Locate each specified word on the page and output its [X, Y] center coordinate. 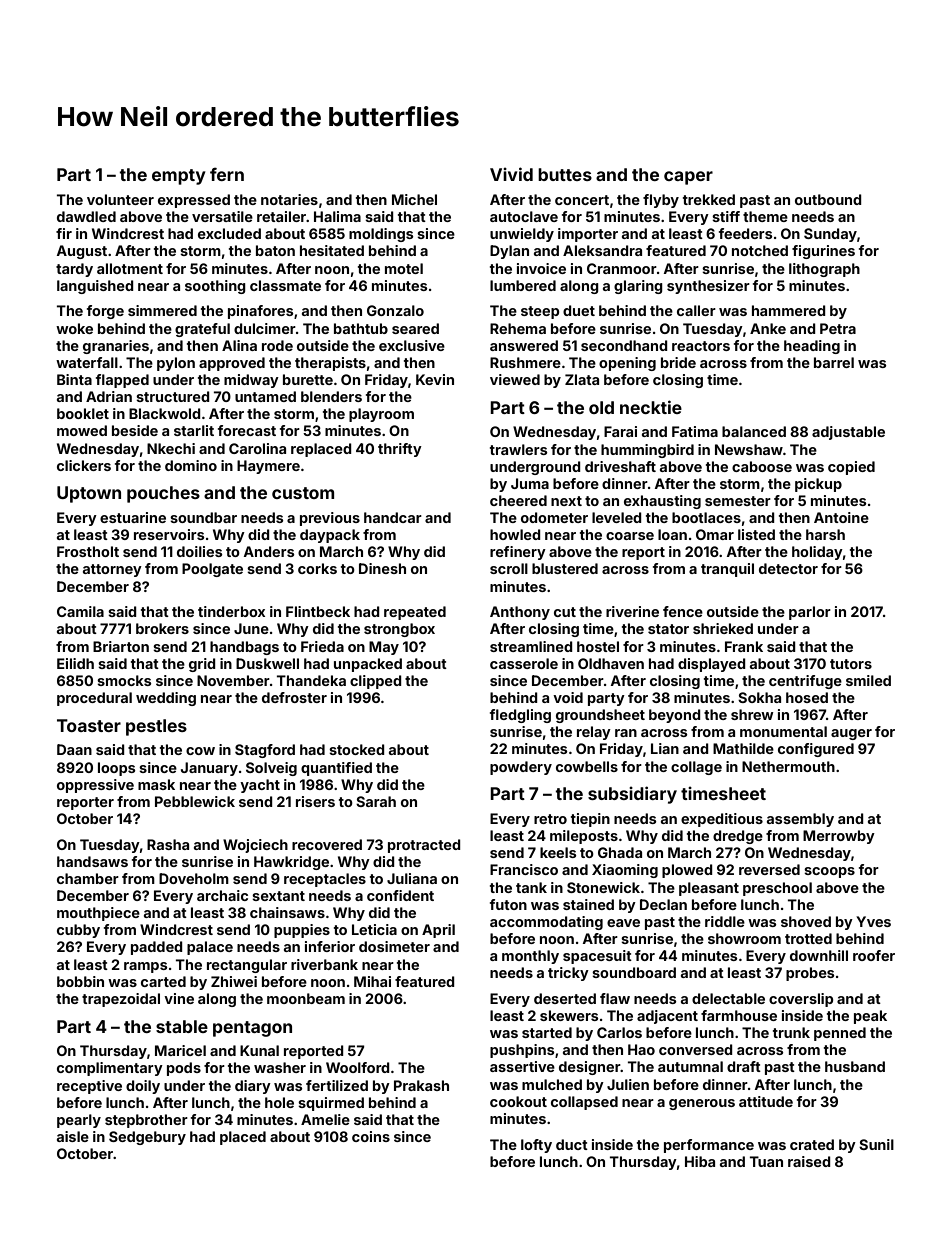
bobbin [80, 981]
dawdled [86, 216]
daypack [330, 536]
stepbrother [146, 1121]
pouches [163, 494]
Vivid [511, 174]
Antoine [841, 517]
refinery [518, 553]
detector [788, 568]
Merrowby [839, 837]
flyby [661, 201]
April [438, 931]
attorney [112, 570]
